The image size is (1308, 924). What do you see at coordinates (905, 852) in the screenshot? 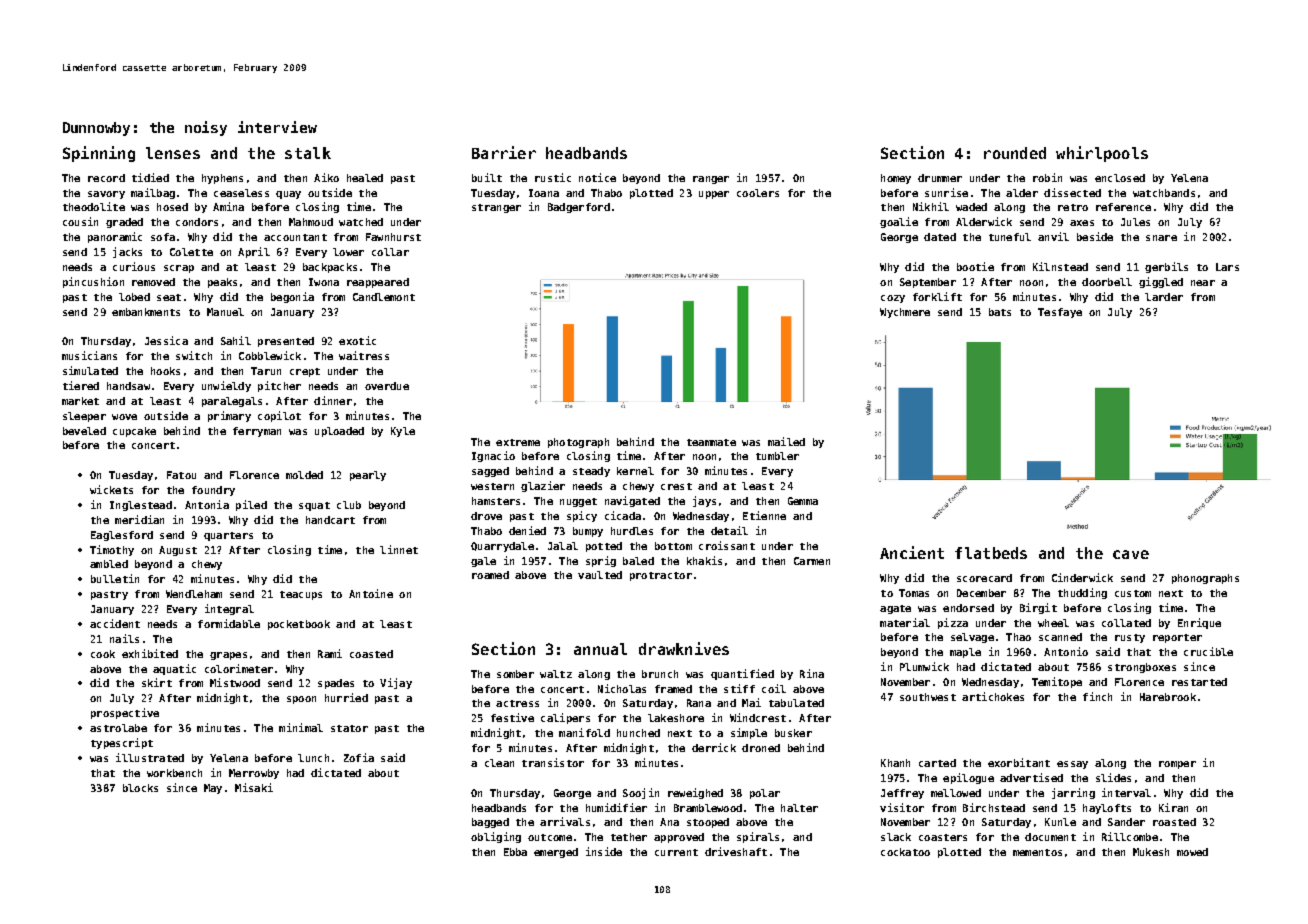
I see `cockatoo` at bounding box center [905, 852].
